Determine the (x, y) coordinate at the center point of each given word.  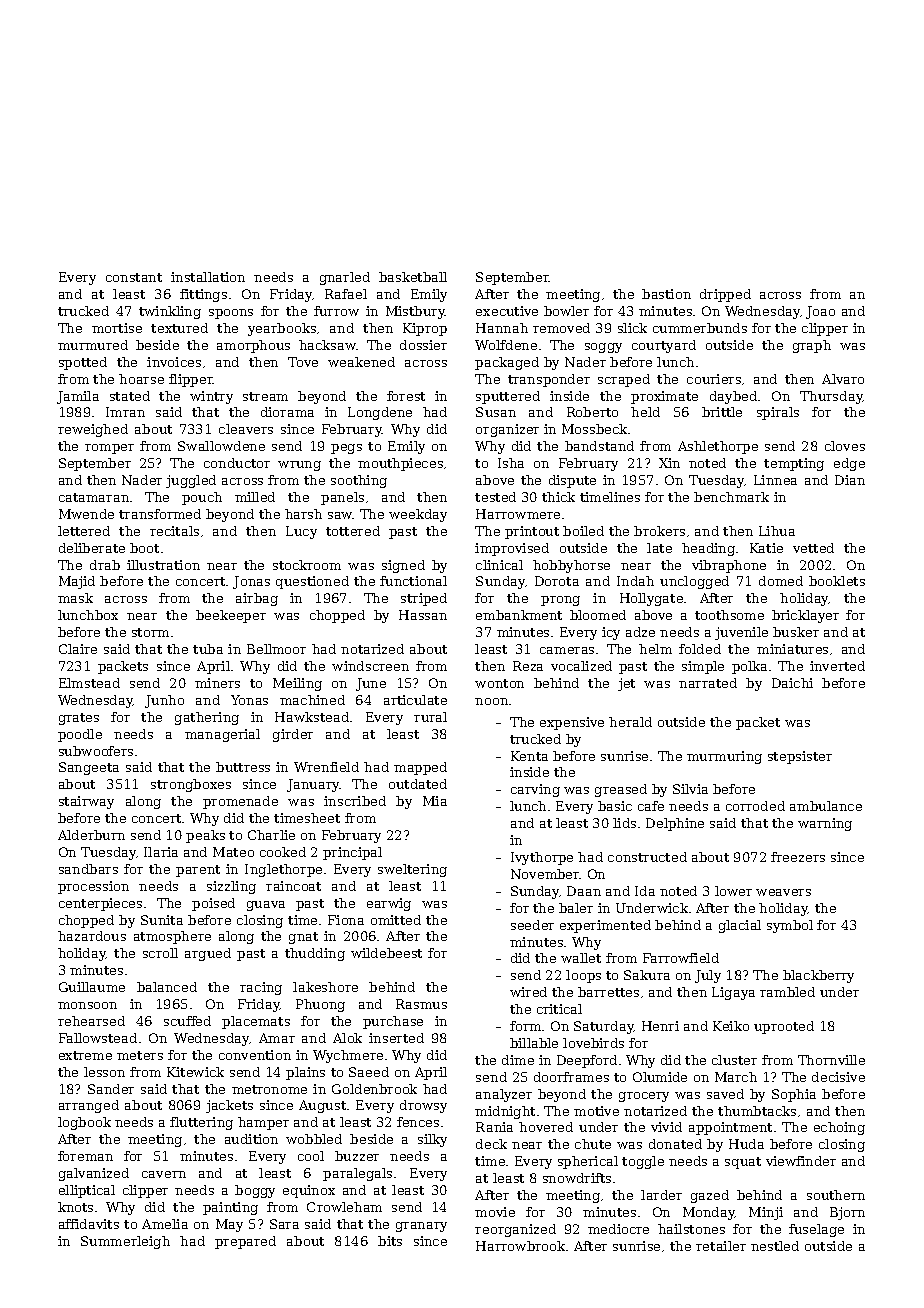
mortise (117, 328)
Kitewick (195, 1072)
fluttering (201, 1123)
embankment (519, 615)
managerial (222, 735)
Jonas (251, 582)
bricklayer (805, 616)
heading (708, 549)
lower (733, 891)
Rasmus (421, 1004)
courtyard (664, 346)
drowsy (423, 1106)
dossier (423, 345)
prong (560, 601)
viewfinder (801, 1161)
